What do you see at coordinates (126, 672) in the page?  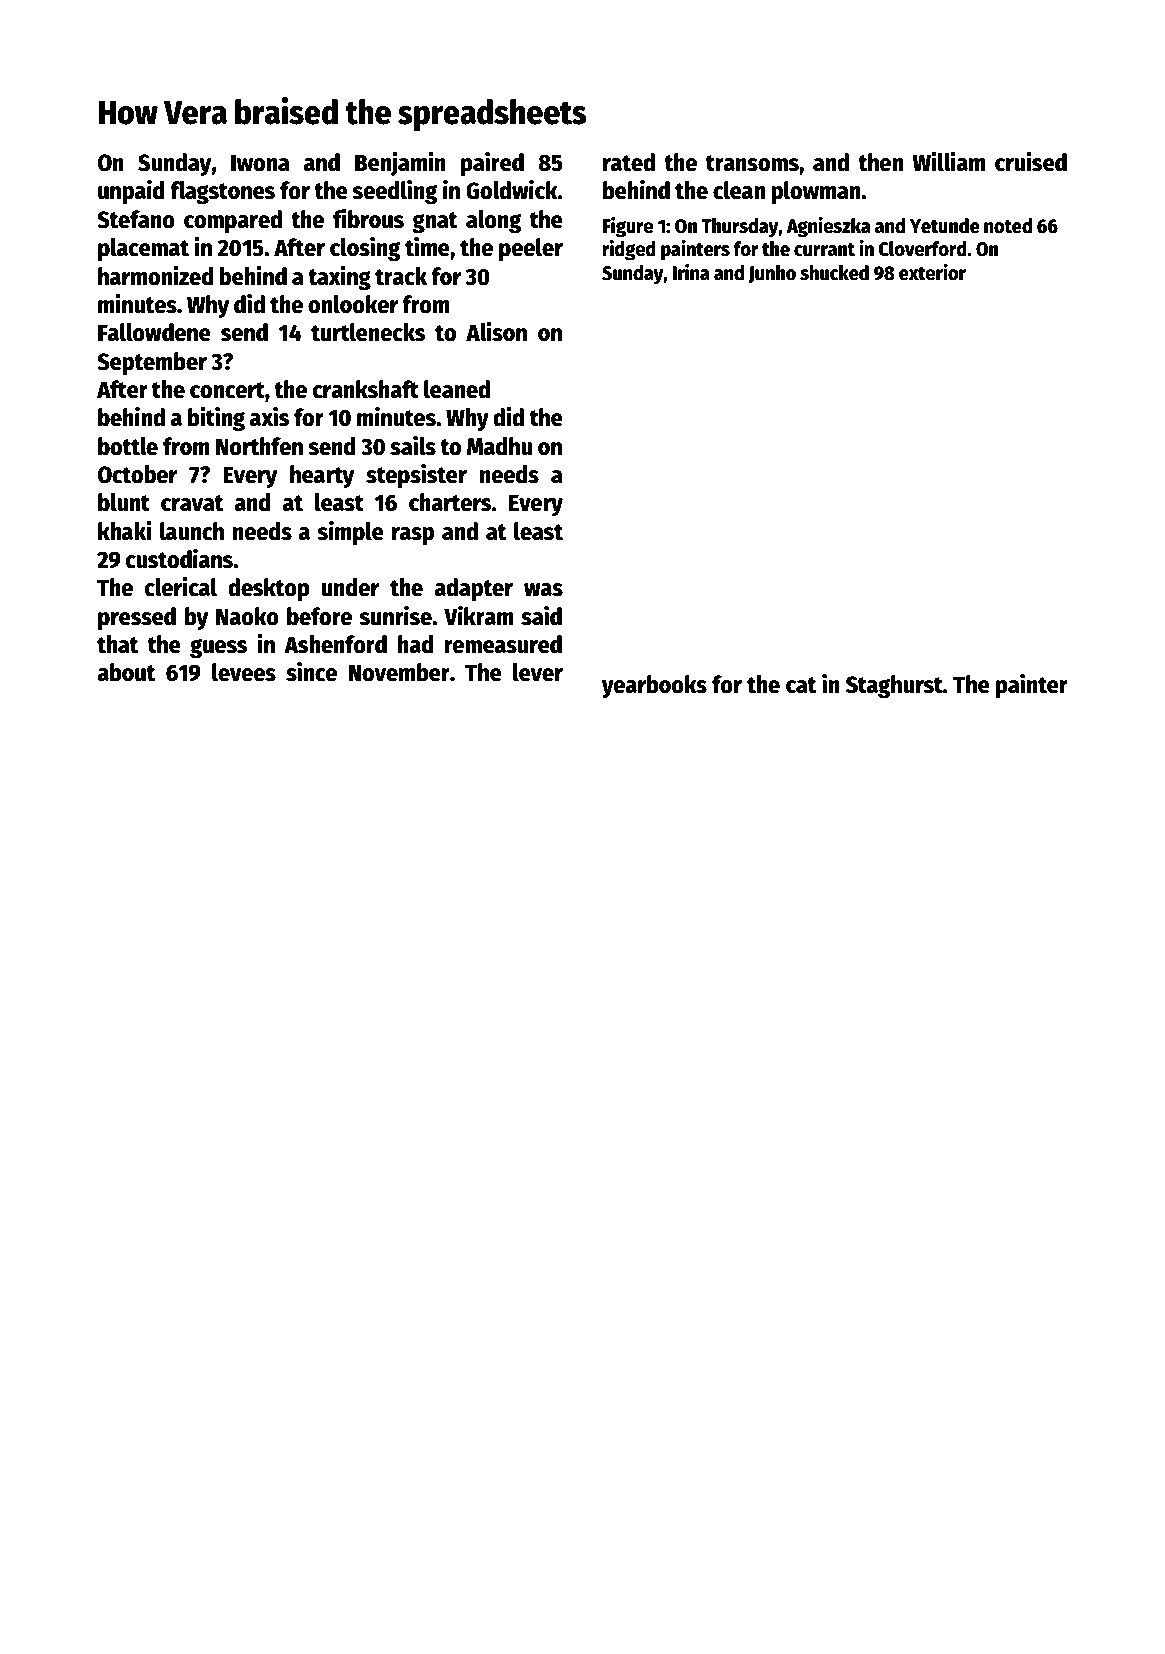 I see `about` at bounding box center [126, 672].
